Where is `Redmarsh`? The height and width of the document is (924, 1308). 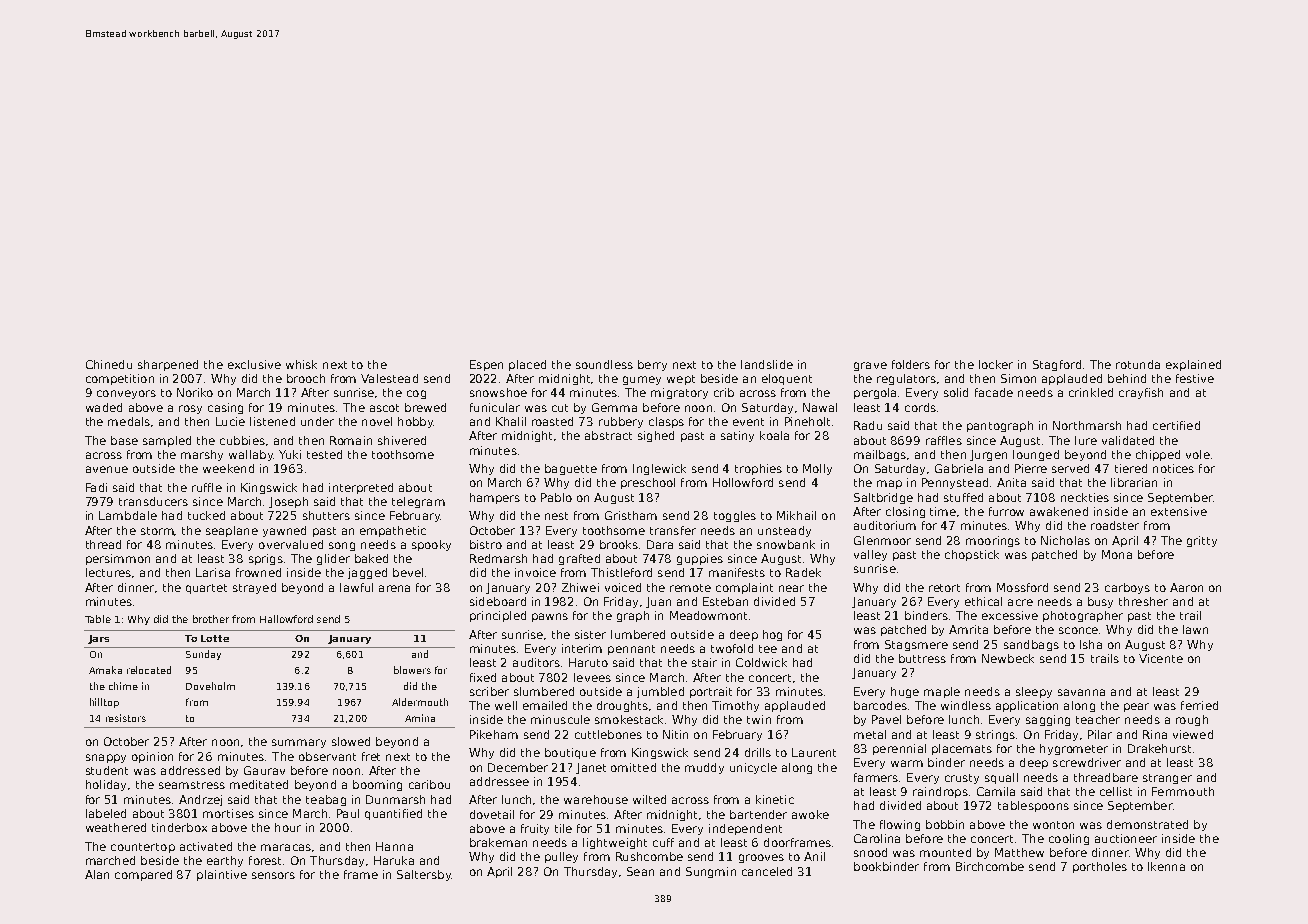 Redmarsh is located at coordinates (498, 558).
